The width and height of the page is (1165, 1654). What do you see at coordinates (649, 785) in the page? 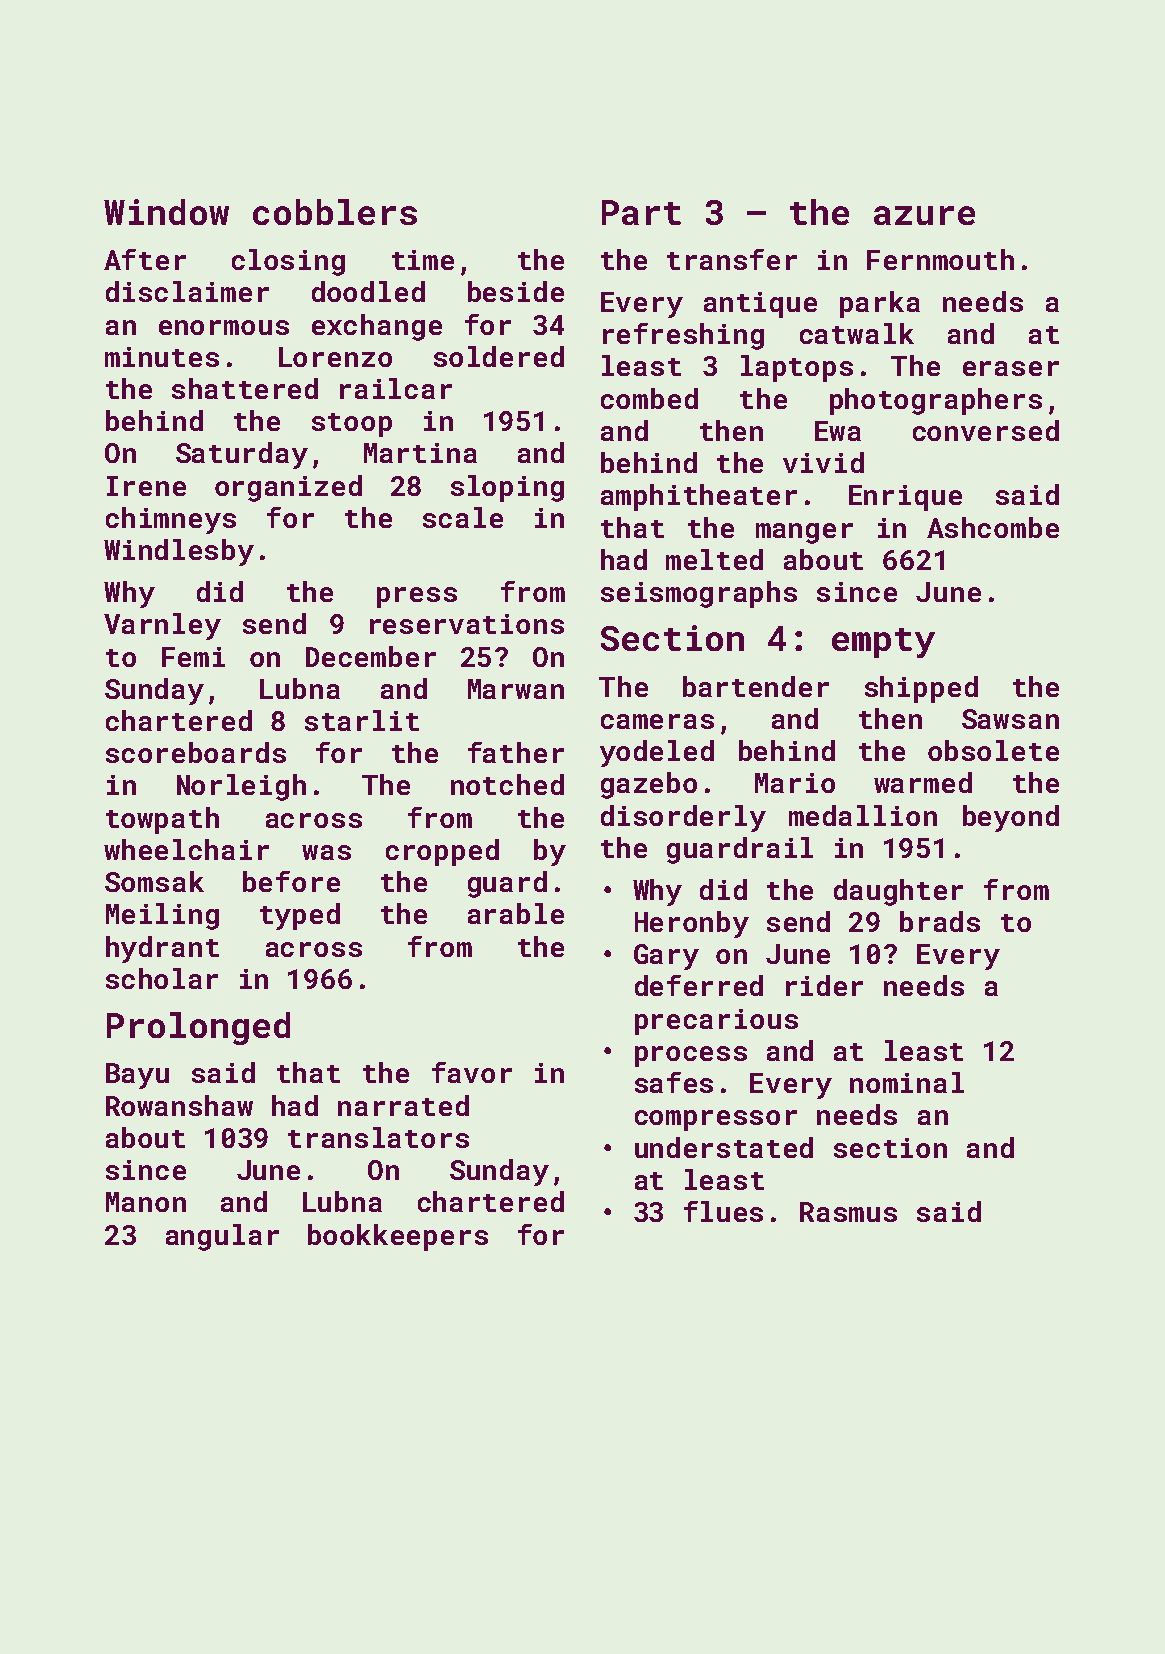
I see `gazebo` at bounding box center [649, 785].
